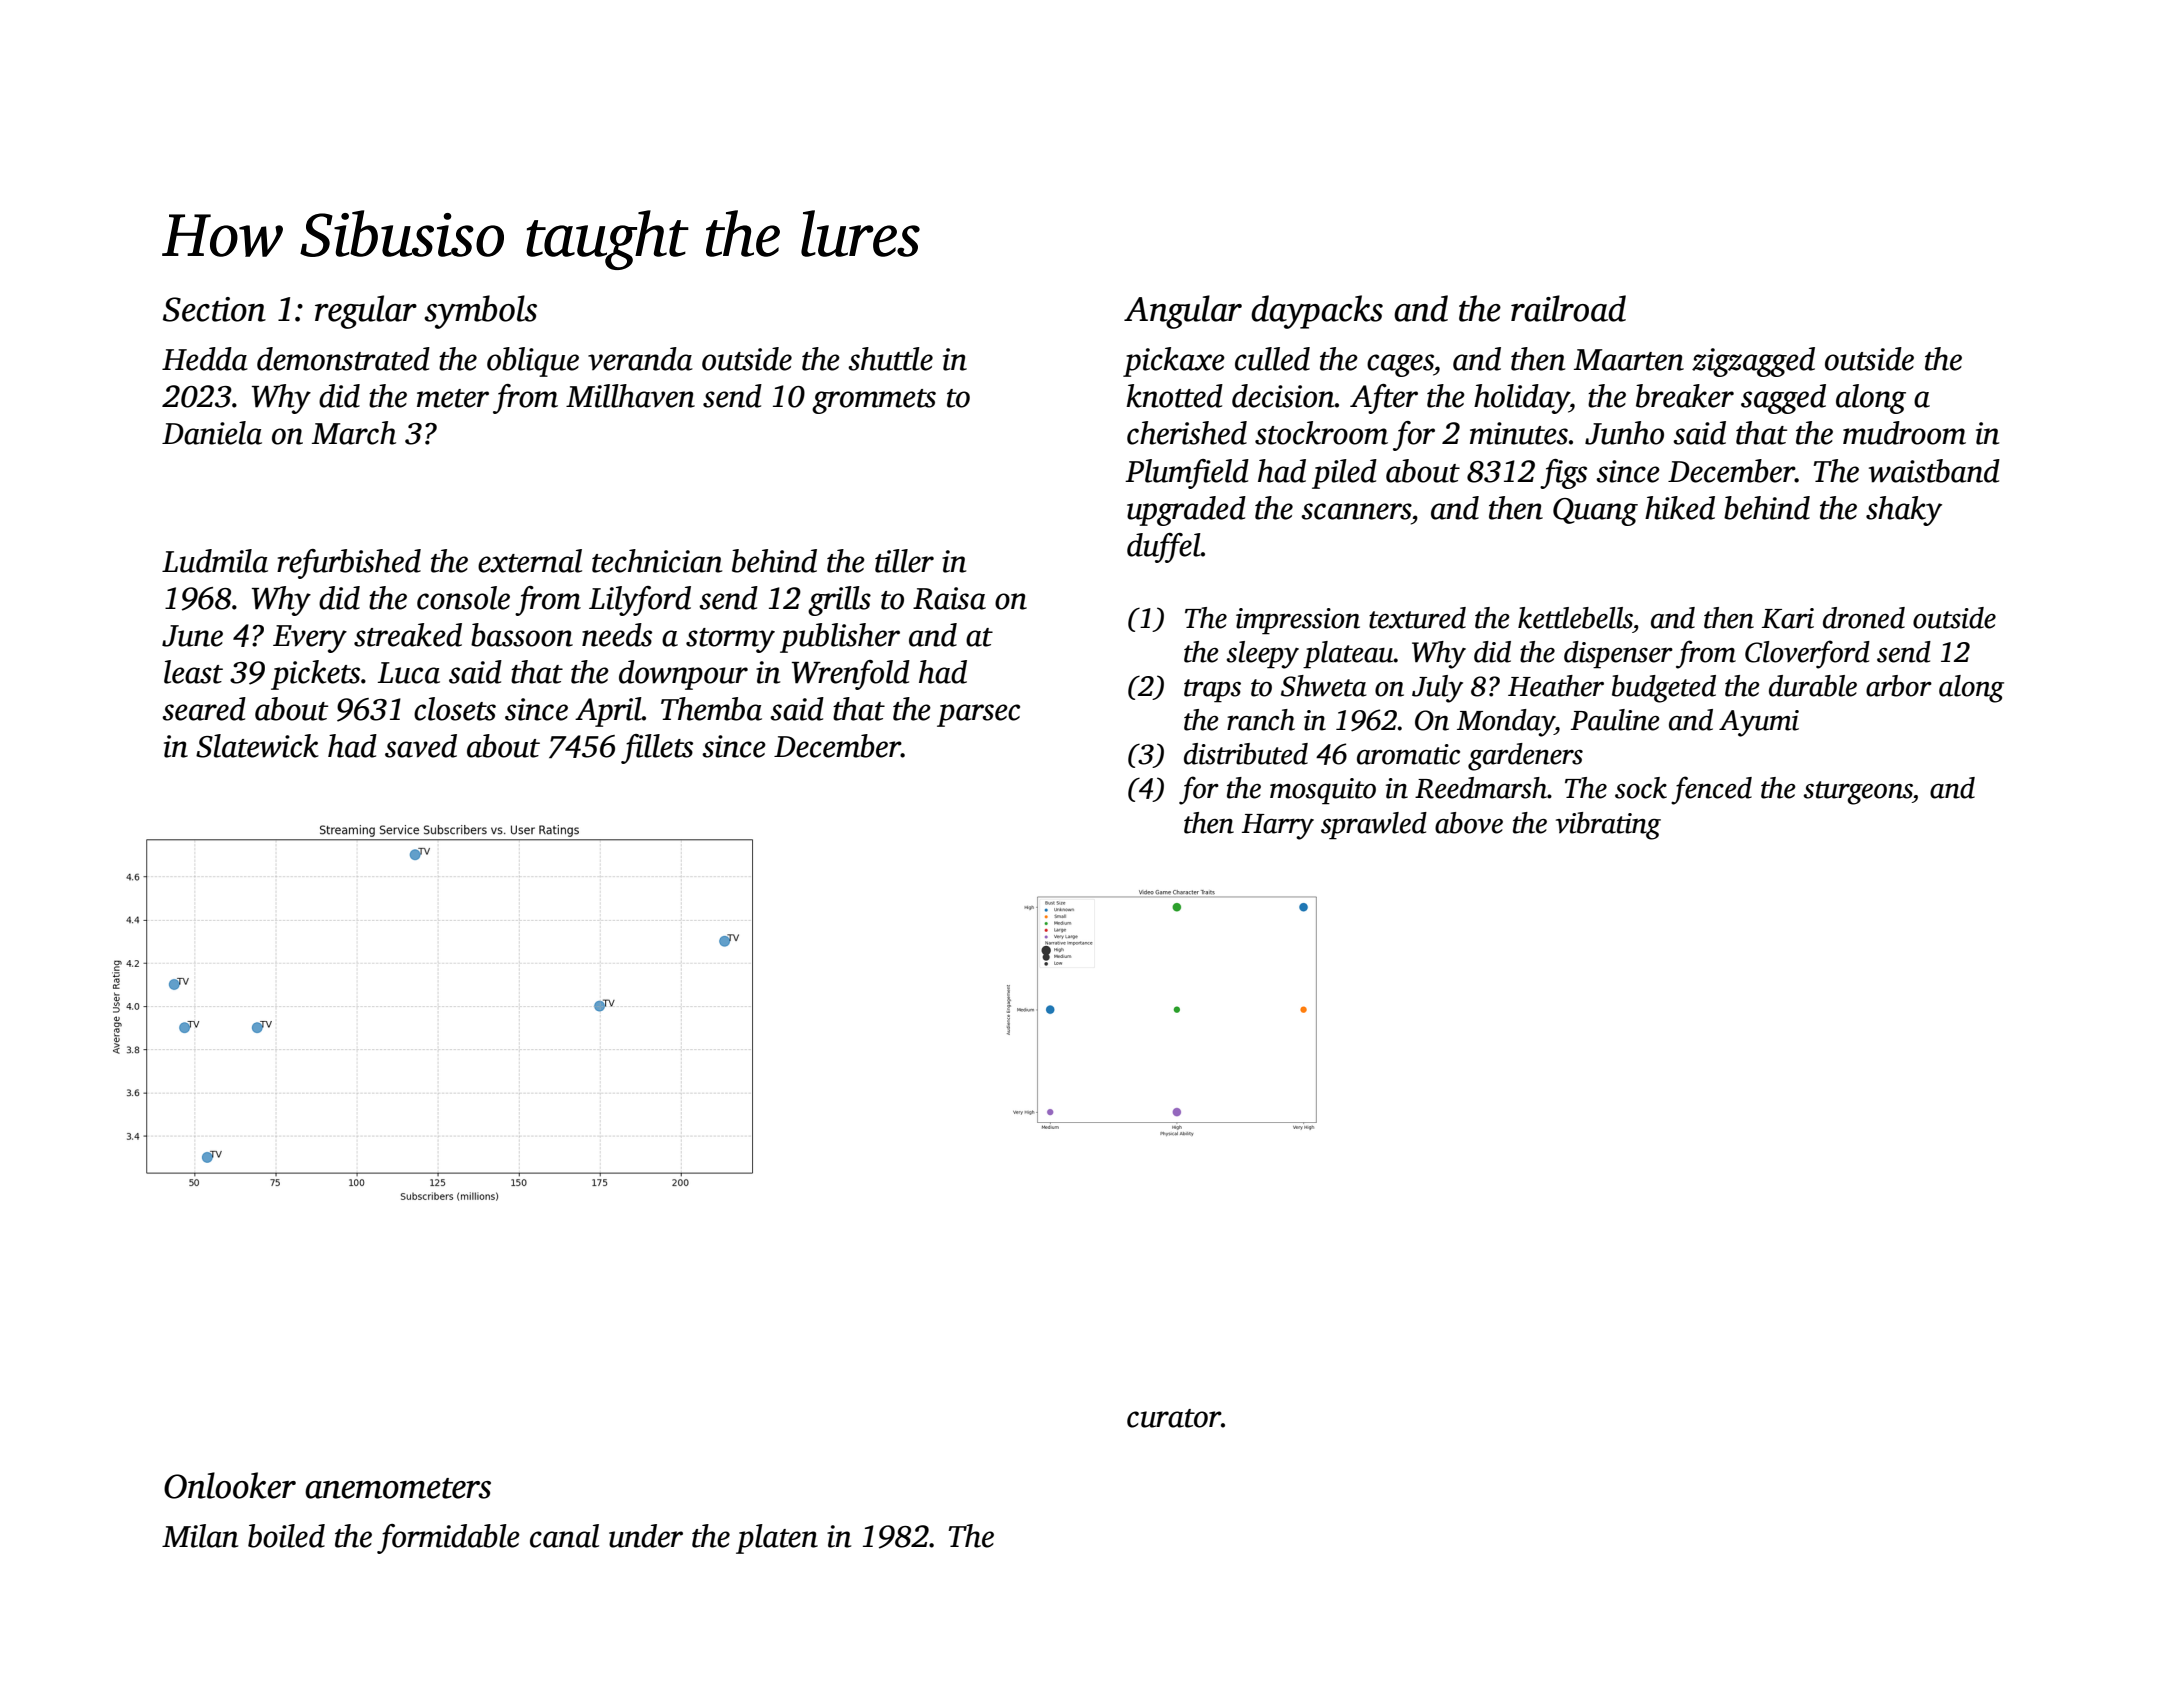 Image resolution: width=2178 pixels, height=1683 pixels. I want to click on saved, so click(421, 746).
